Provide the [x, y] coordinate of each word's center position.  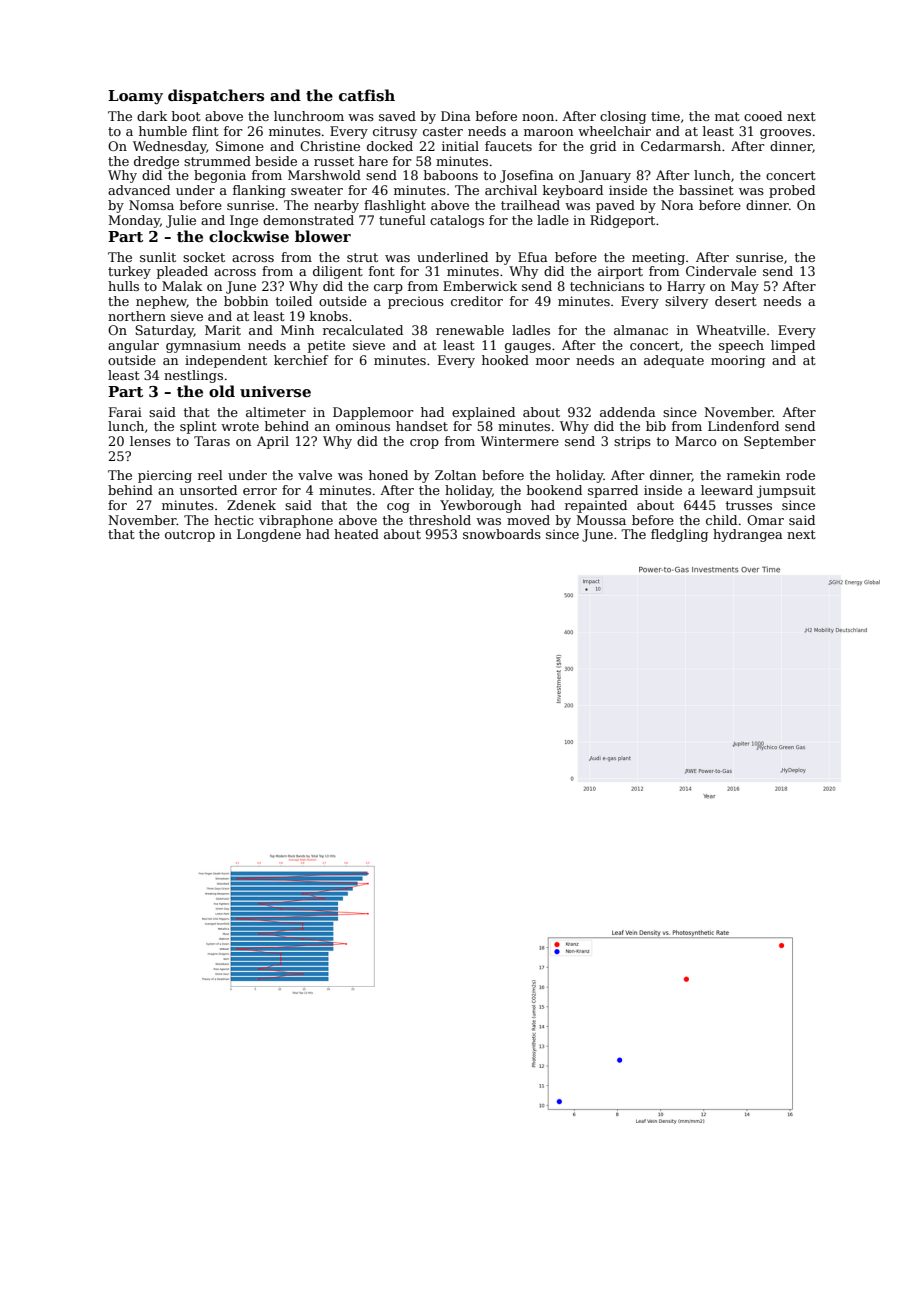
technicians [607, 286]
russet [334, 161]
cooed [763, 116]
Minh [297, 330]
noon [538, 117]
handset [422, 426]
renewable [470, 330]
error [260, 491]
